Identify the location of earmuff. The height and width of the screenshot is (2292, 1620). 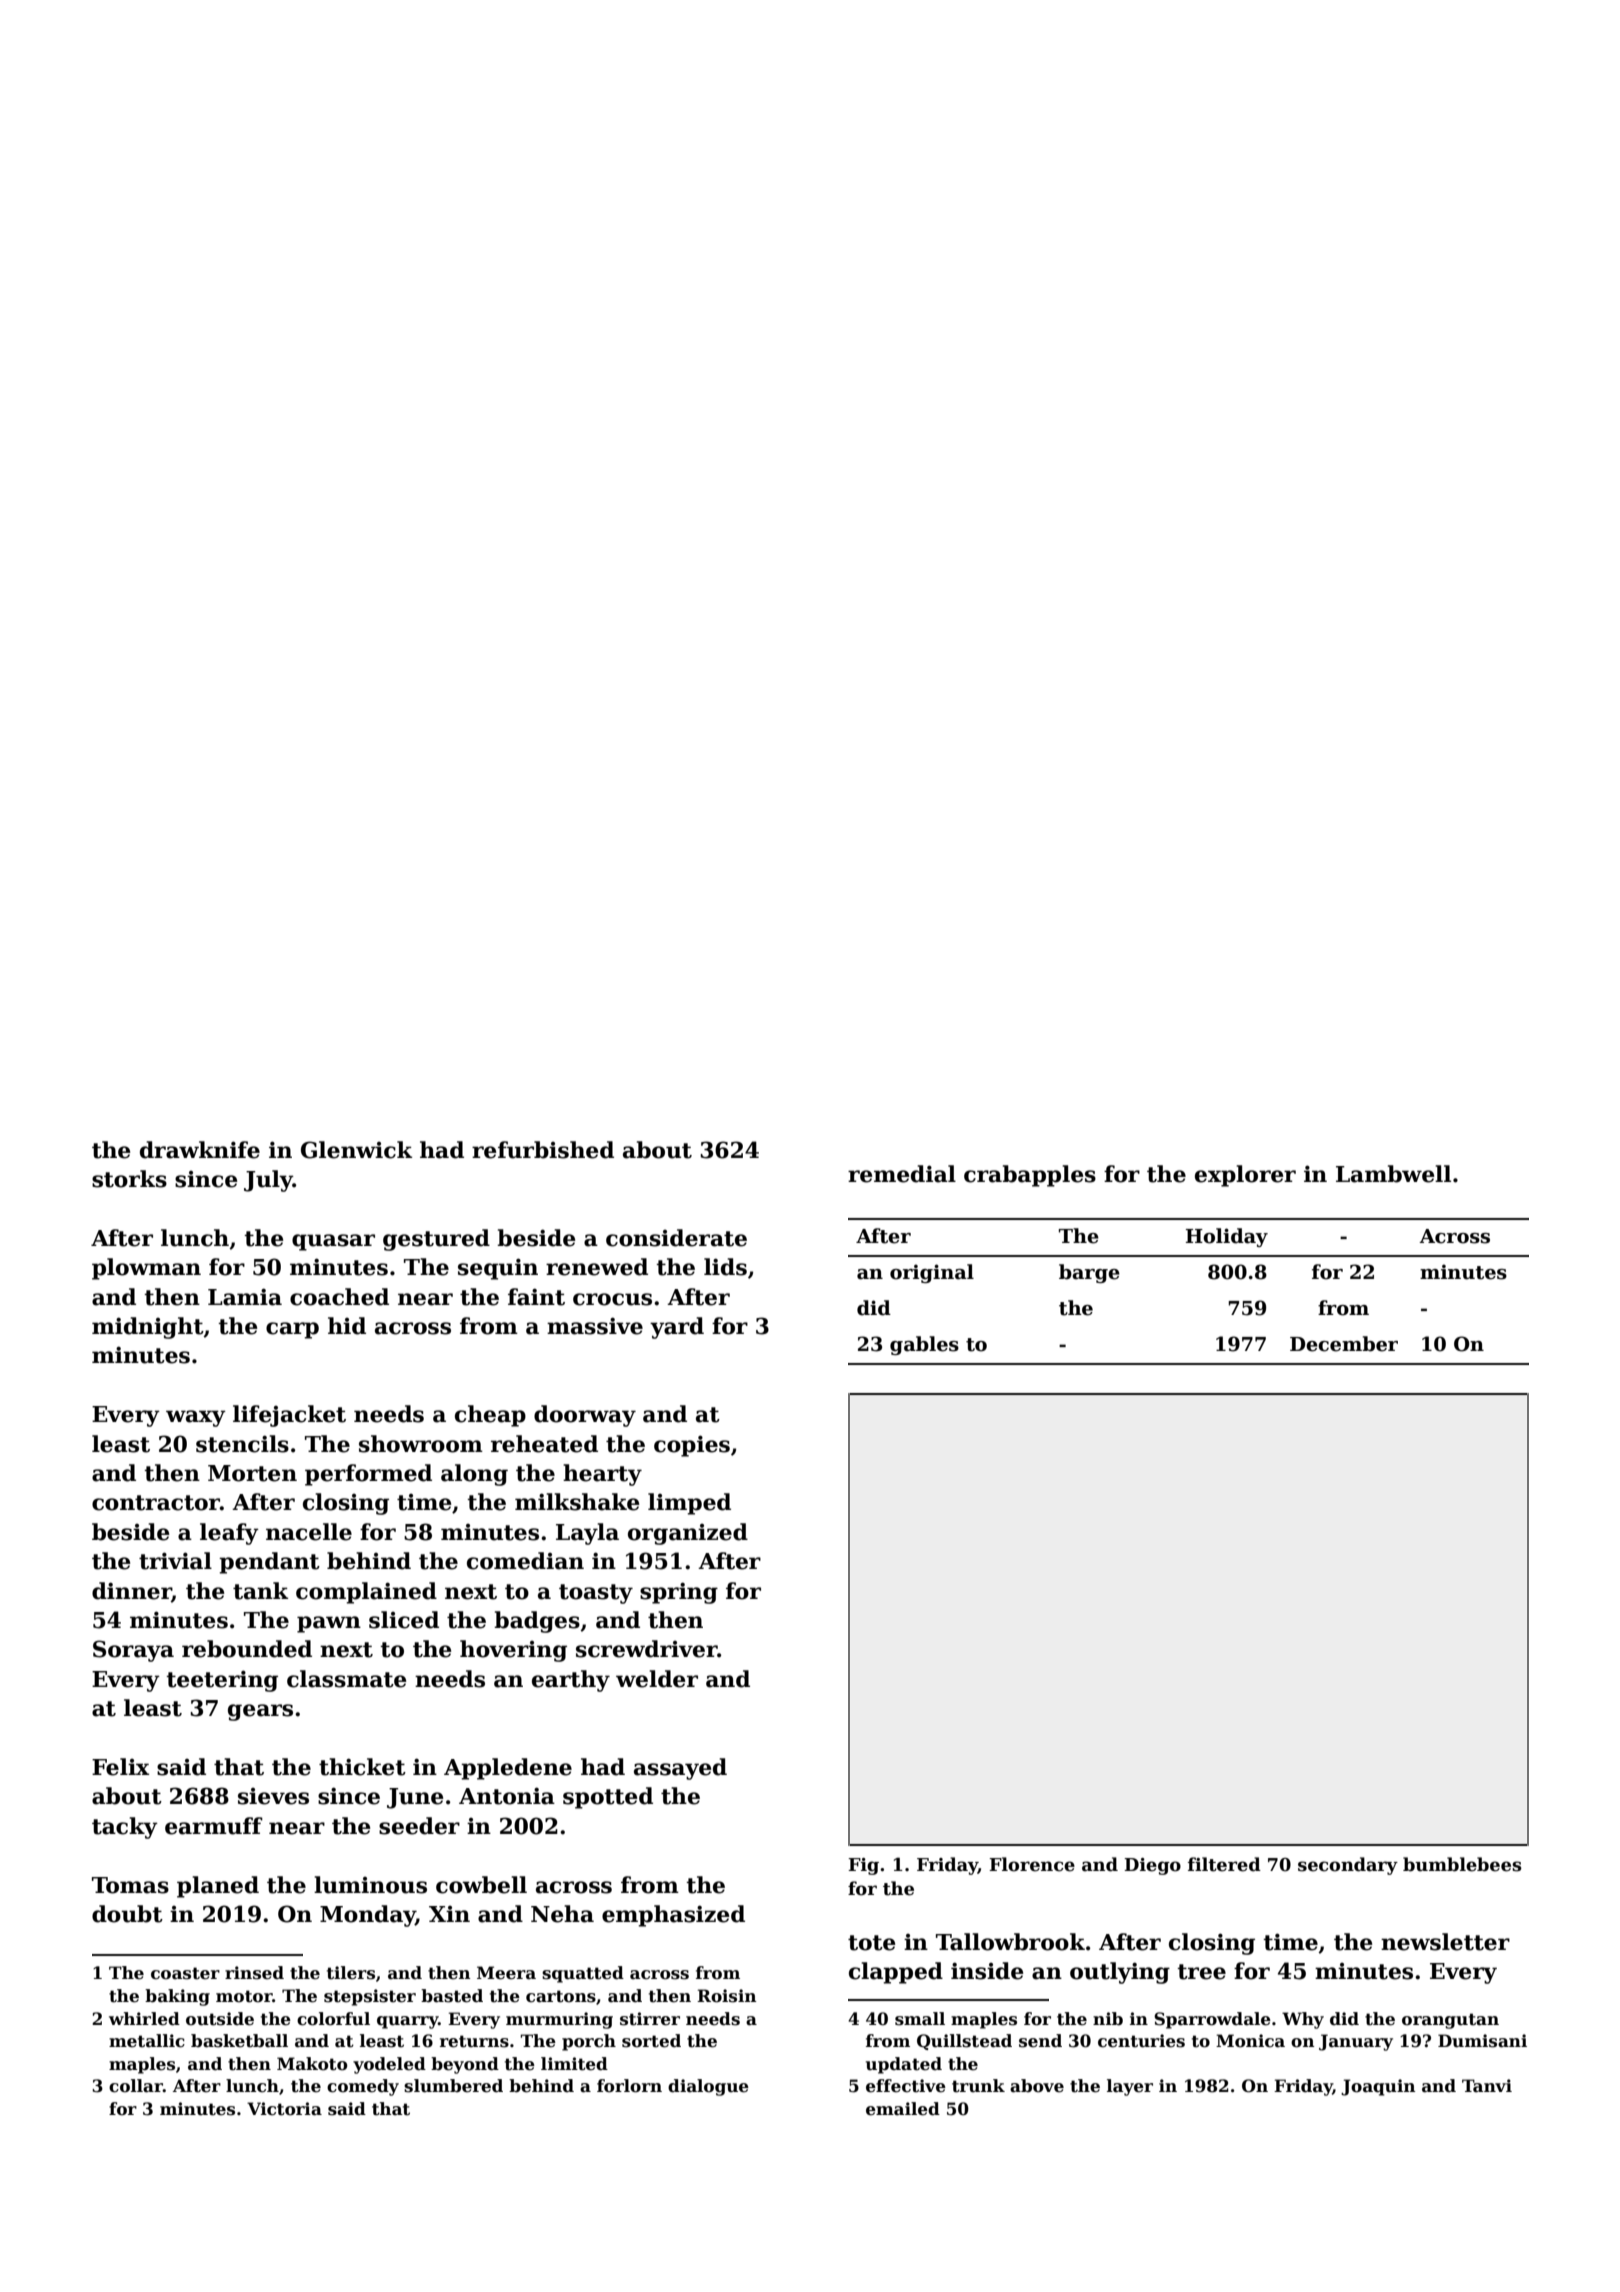
(214, 1826).
